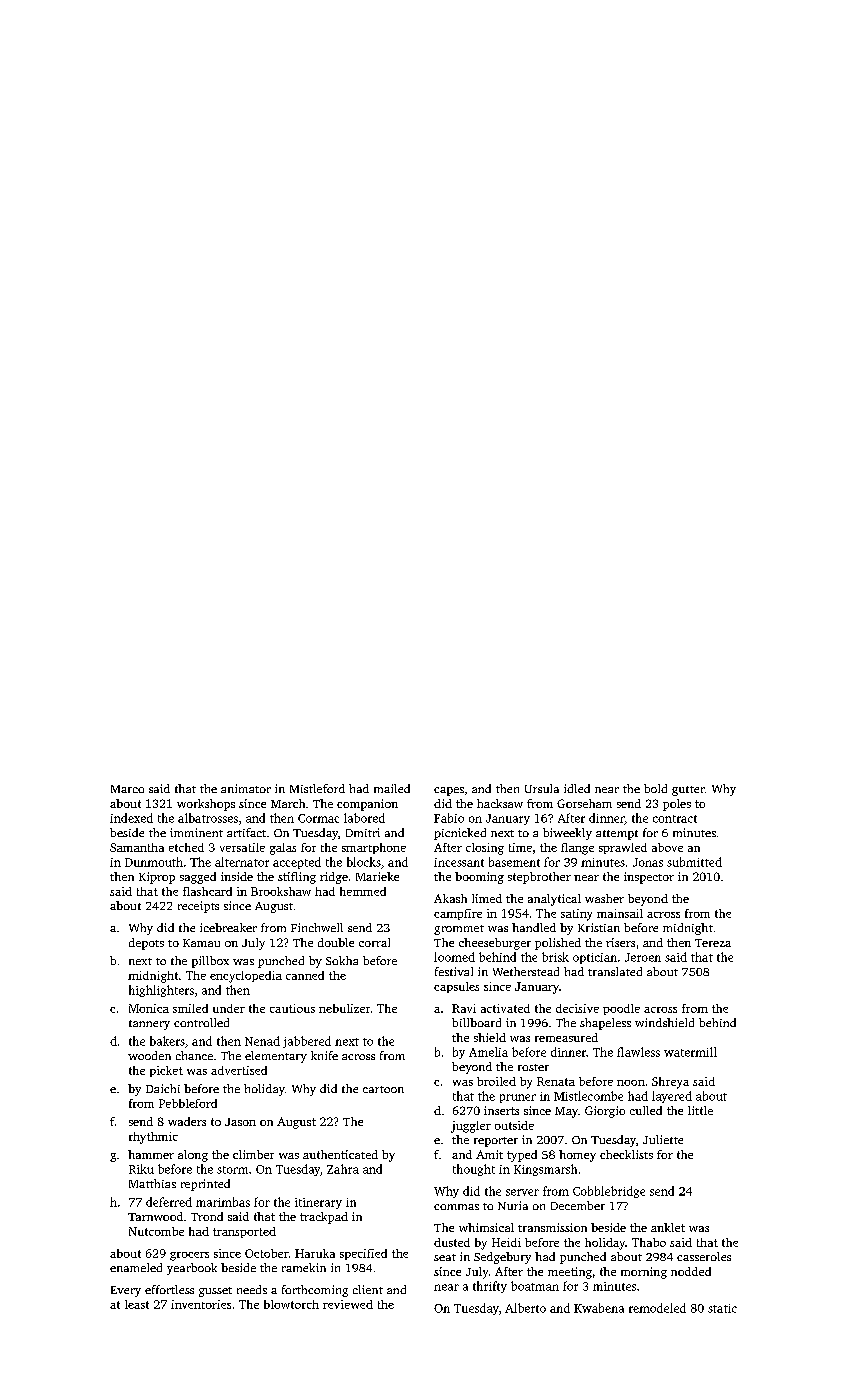 This image has width=849, height=1400. What do you see at coordinates (201, 1304) in the image?
I see `inventories` at bounding box center [201, 1304].
